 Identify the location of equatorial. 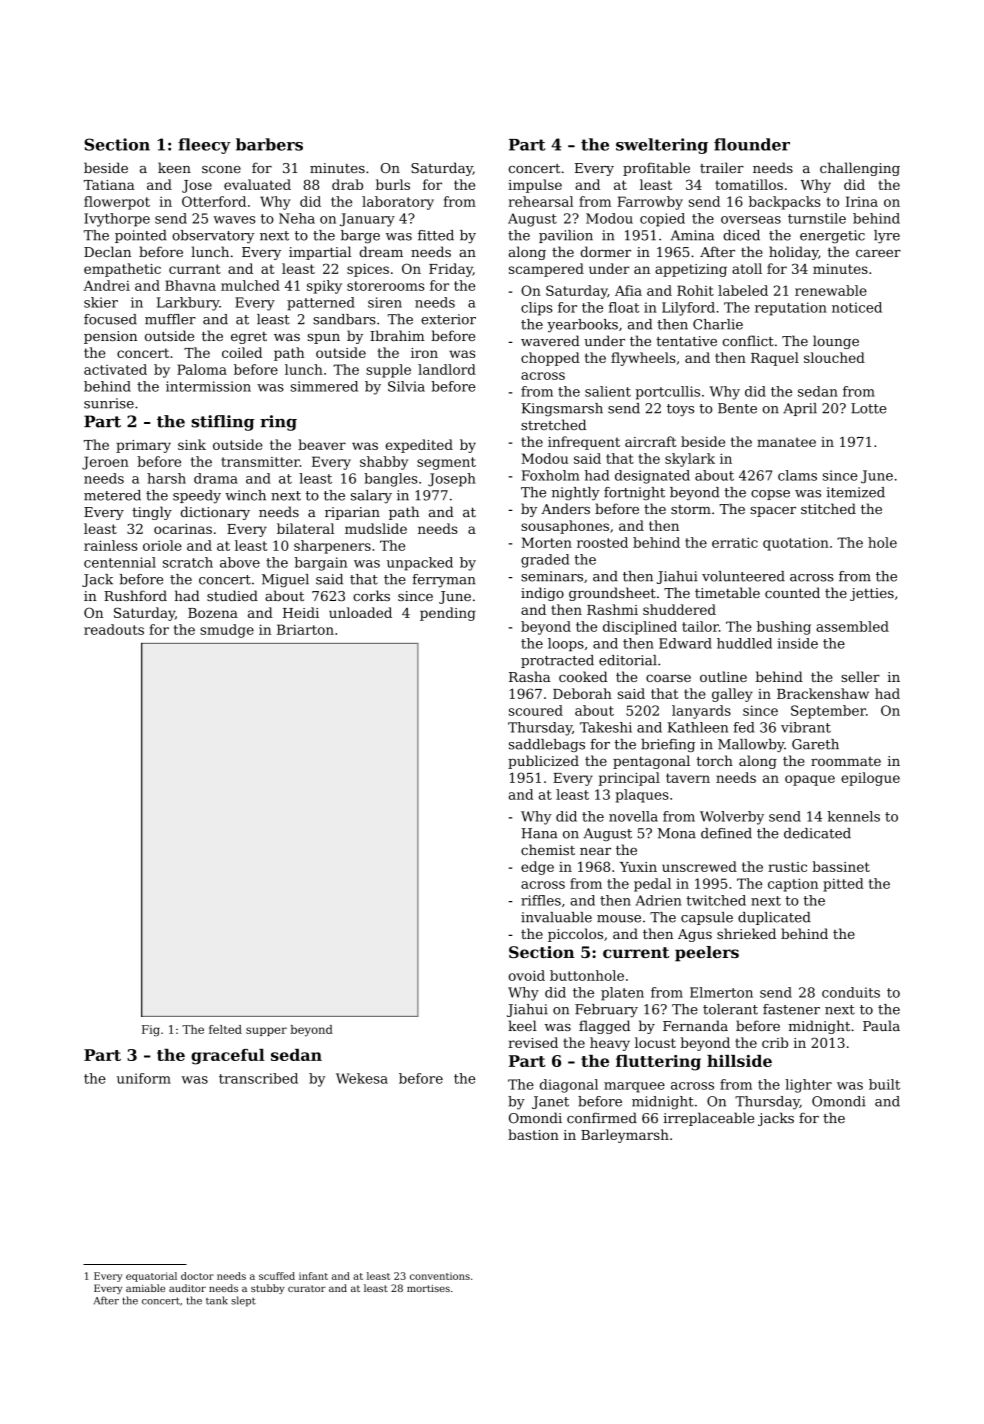
(151, 1277).
